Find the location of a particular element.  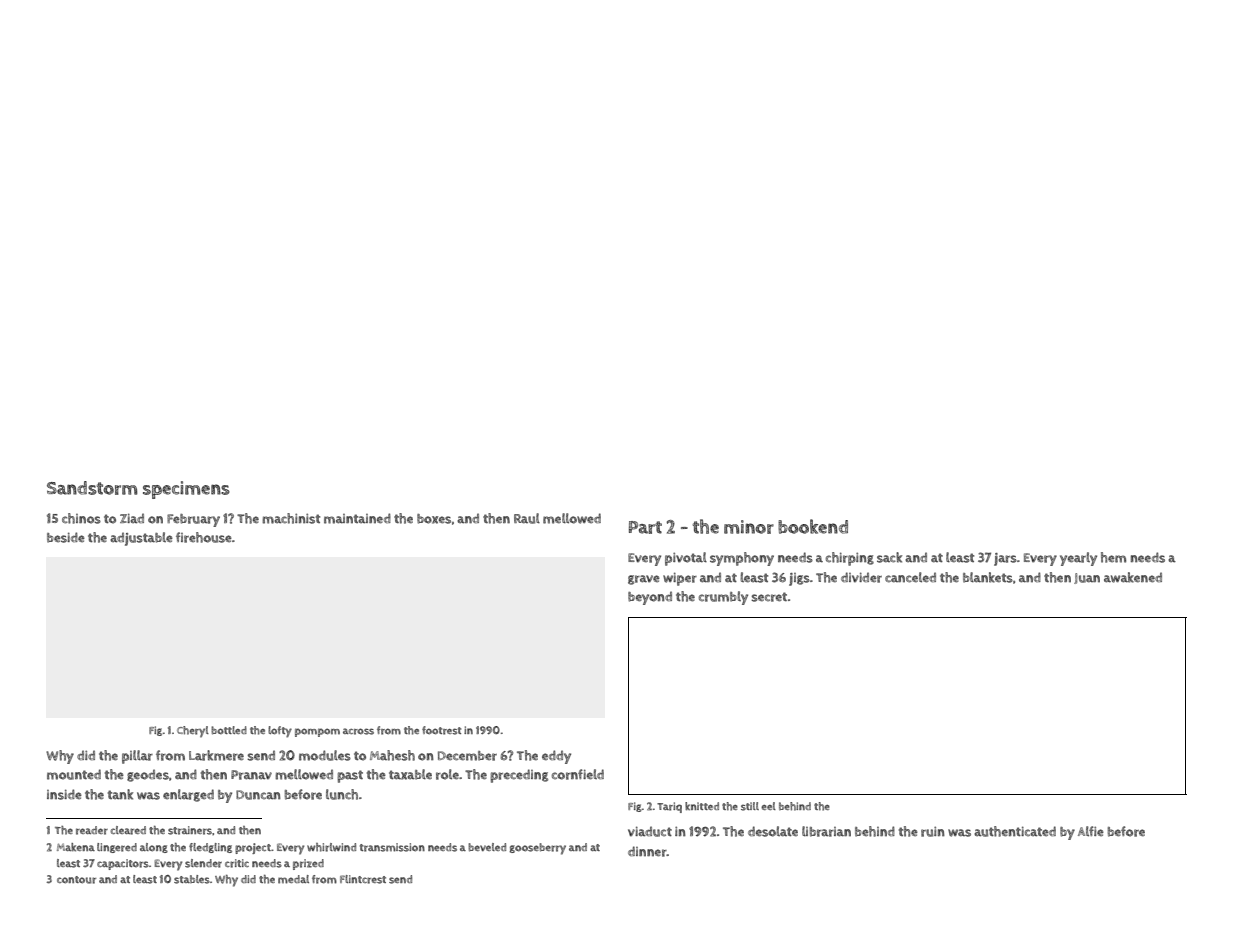

beside is located at coordinates (66, 537).
